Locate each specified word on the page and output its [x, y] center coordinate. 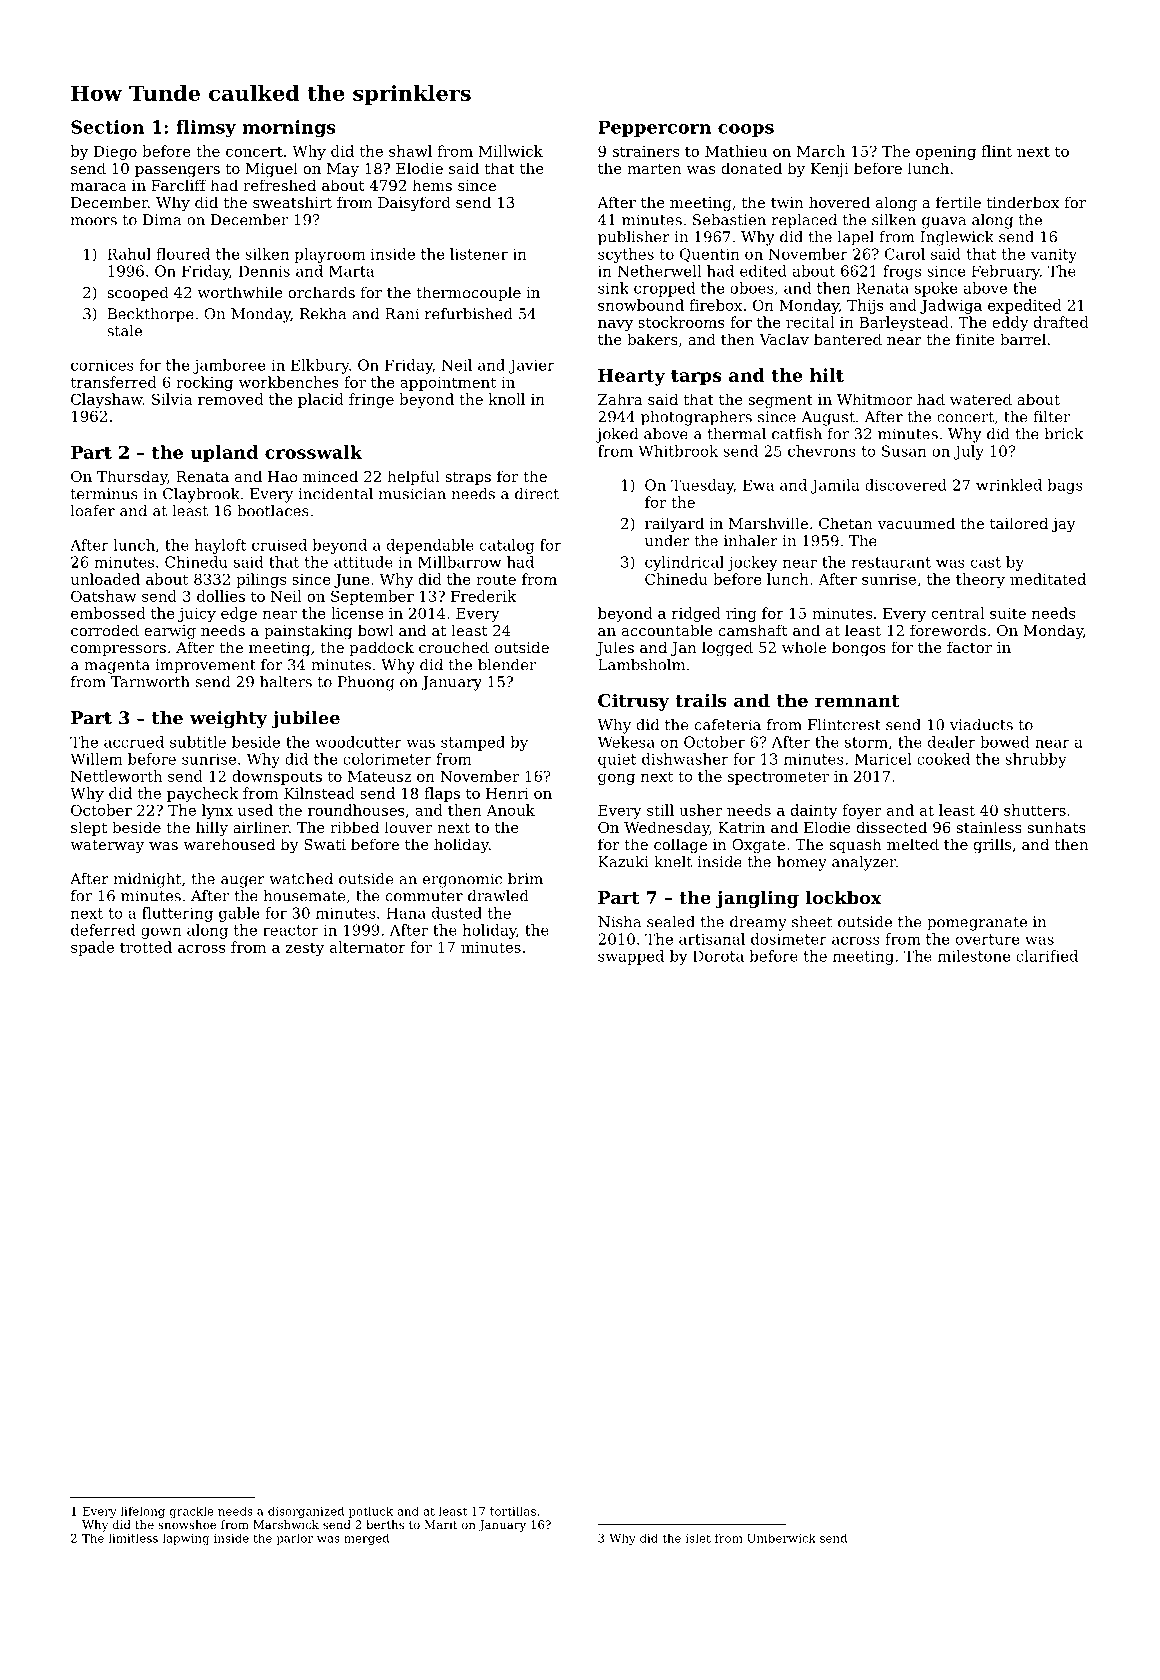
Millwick [511, 151]
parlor [294, 1539]
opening [946, 153]
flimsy [206, 129]
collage [680, 846]
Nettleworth [116, 776]
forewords [948, 630]
